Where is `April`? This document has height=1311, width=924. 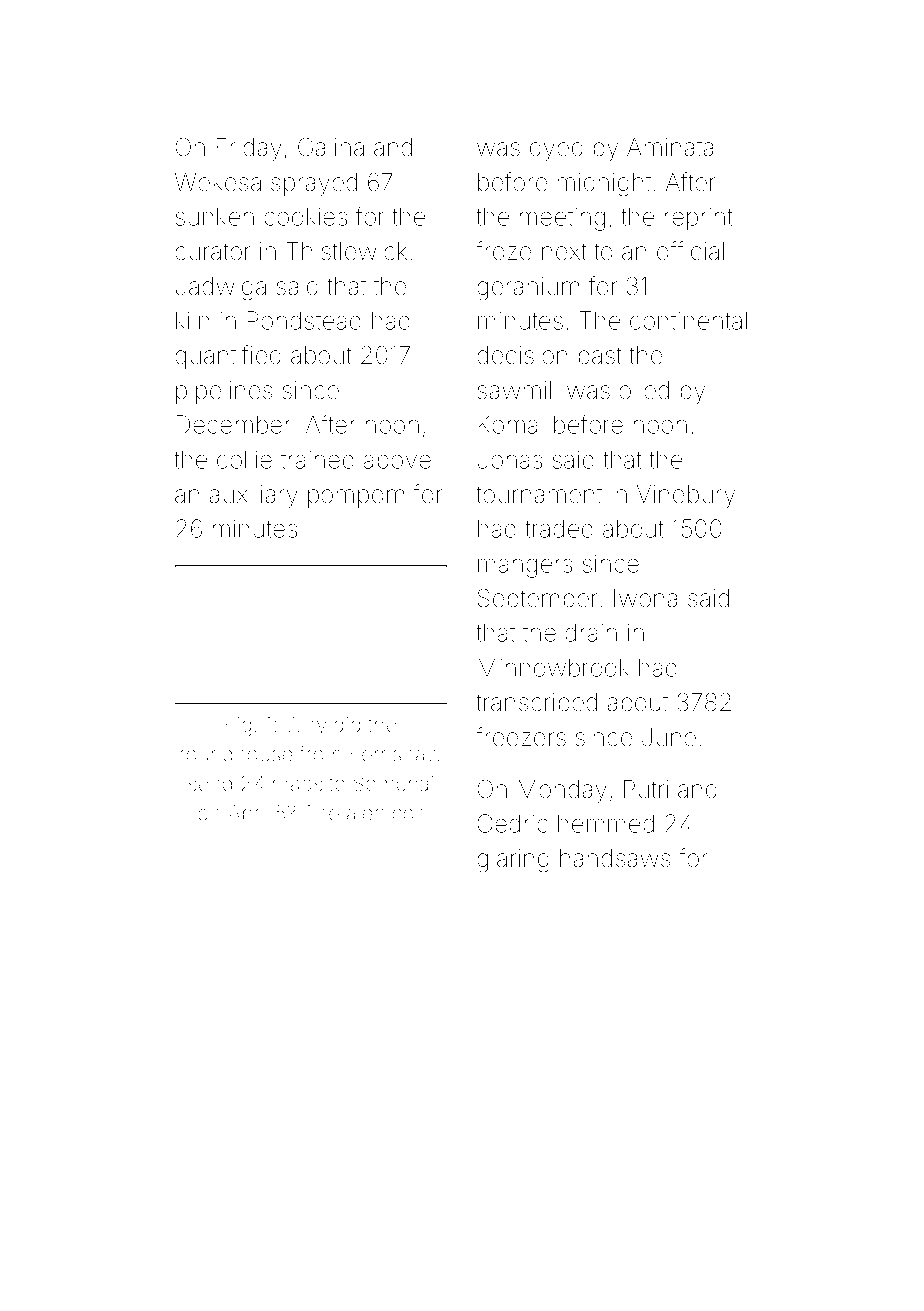
April is located at coordinates (247, 815).
